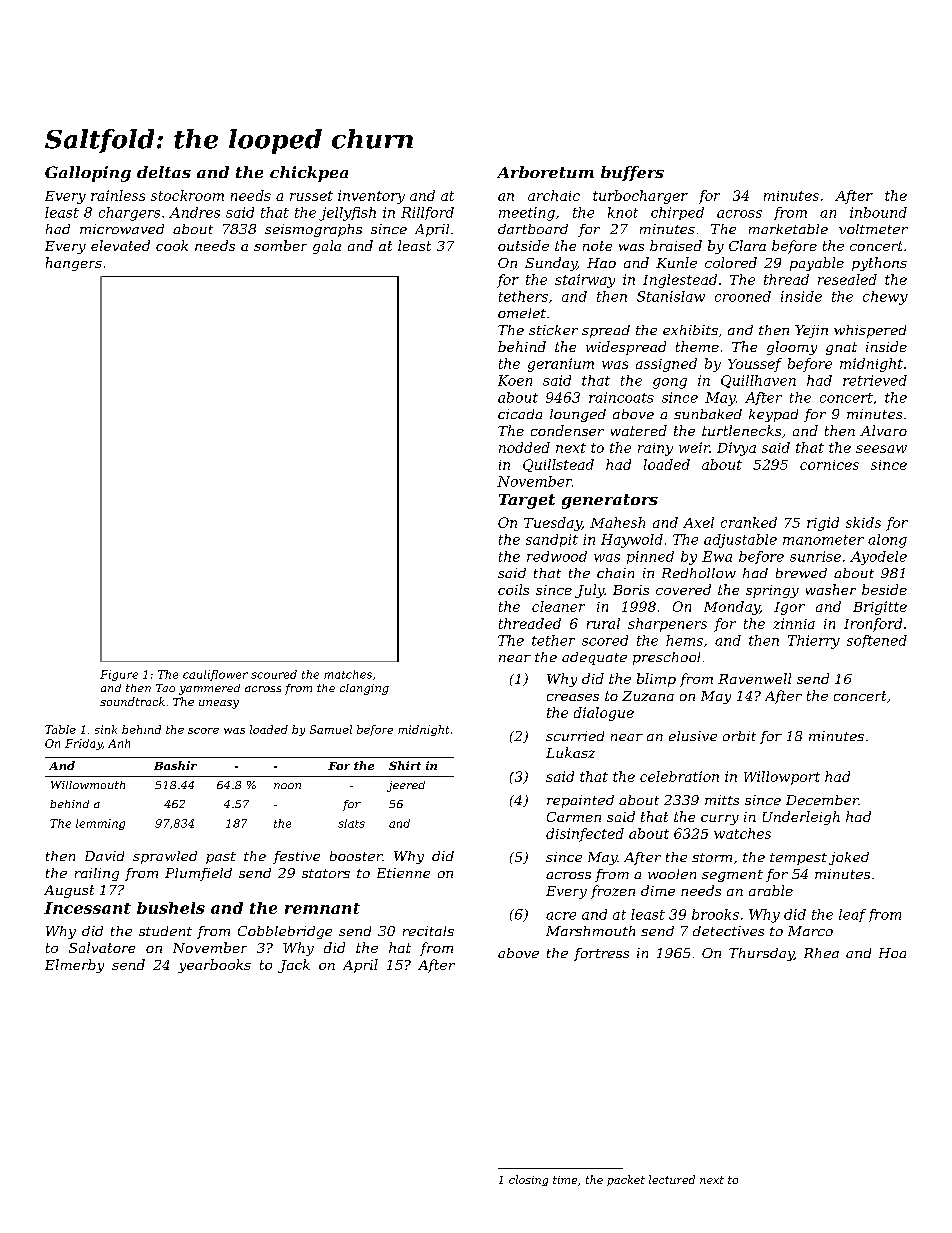 The image size is (952, 1233). Describe the element at coordinates (690, 330) in the image. I see `exhibits` at that location.
